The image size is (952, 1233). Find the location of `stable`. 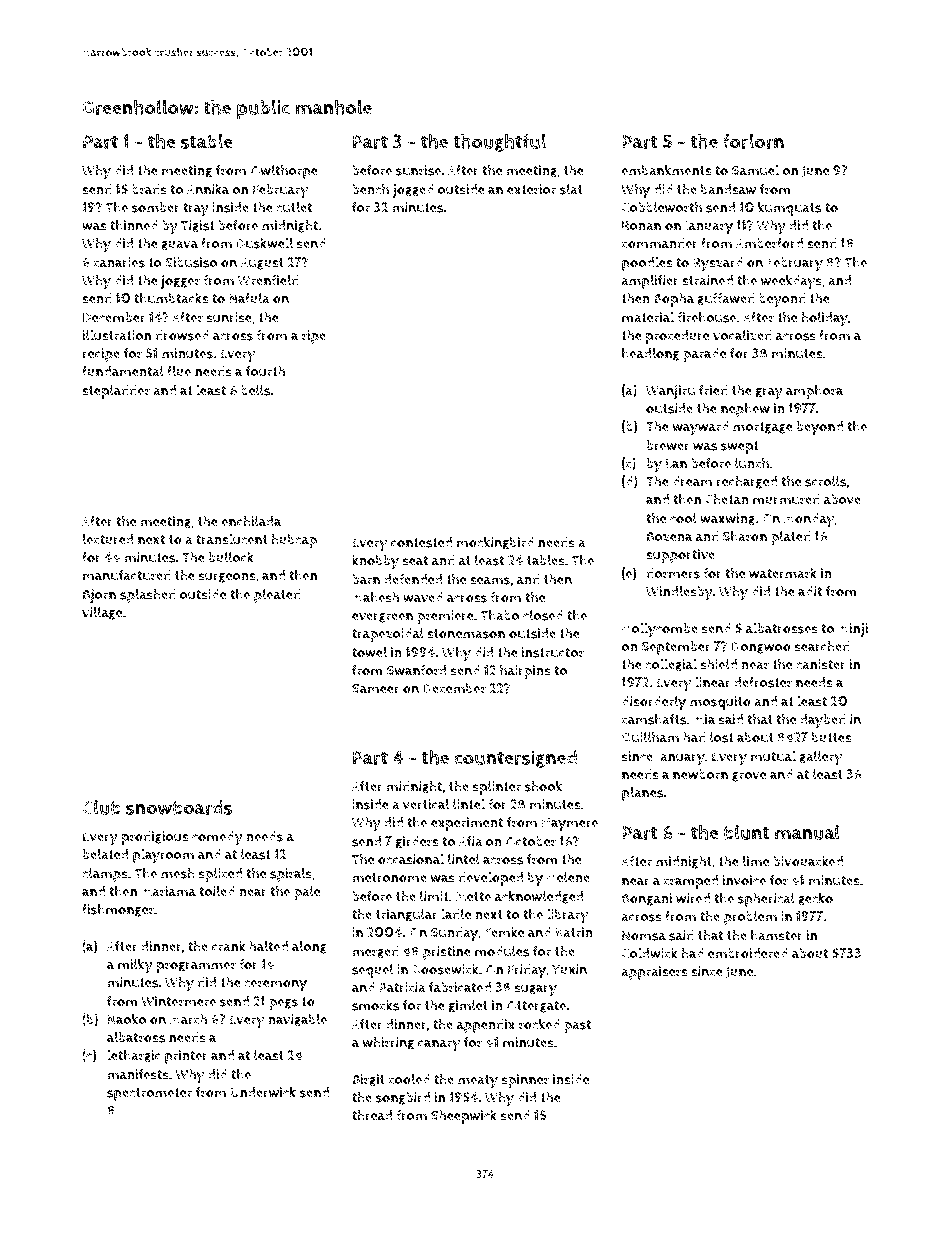

stable is located at coordinates (207, 141).
